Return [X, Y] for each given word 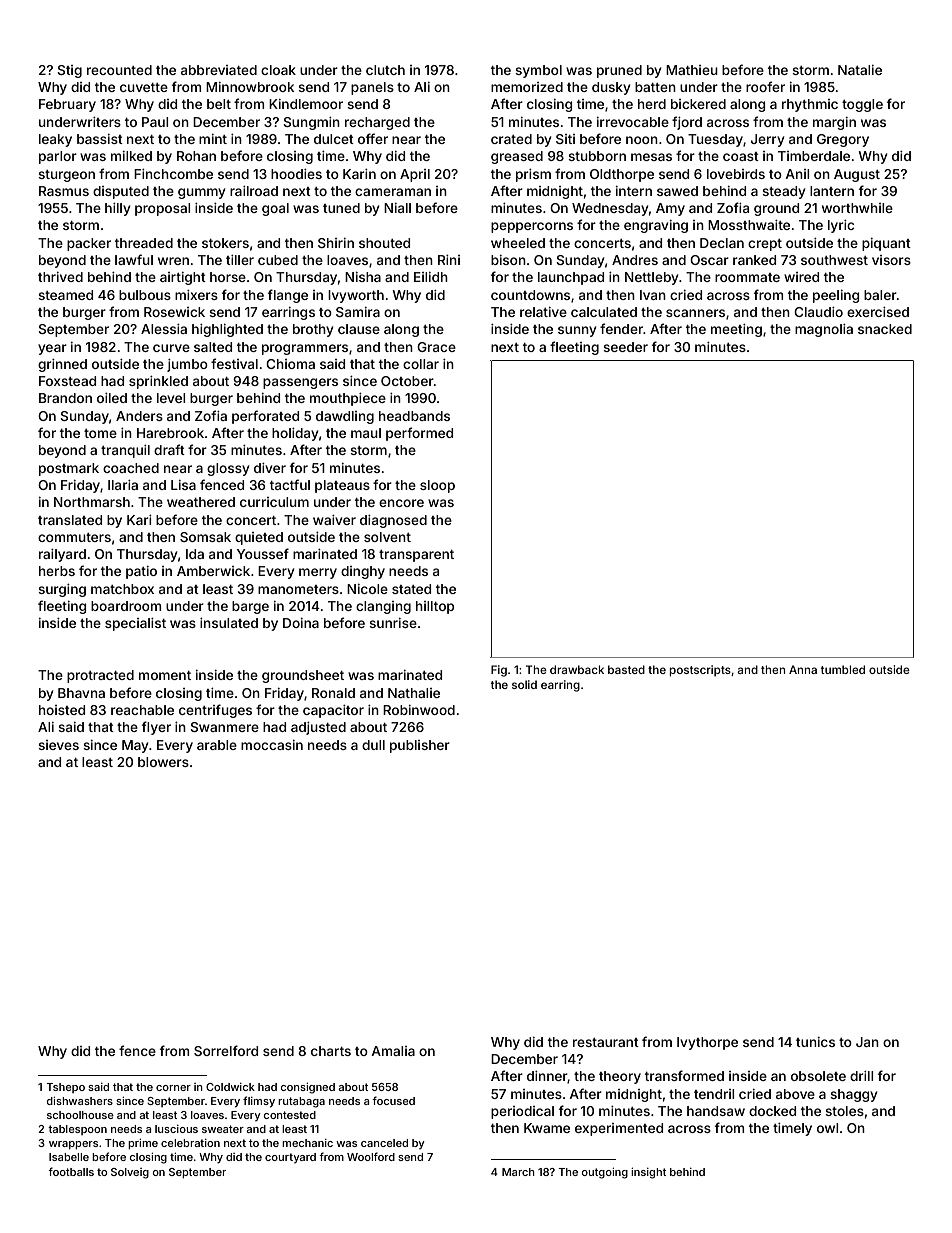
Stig [70, 71]
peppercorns [532, 227]
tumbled [843, 669]
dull [373, 745]
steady [784, 192]
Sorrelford [226, 1050]
